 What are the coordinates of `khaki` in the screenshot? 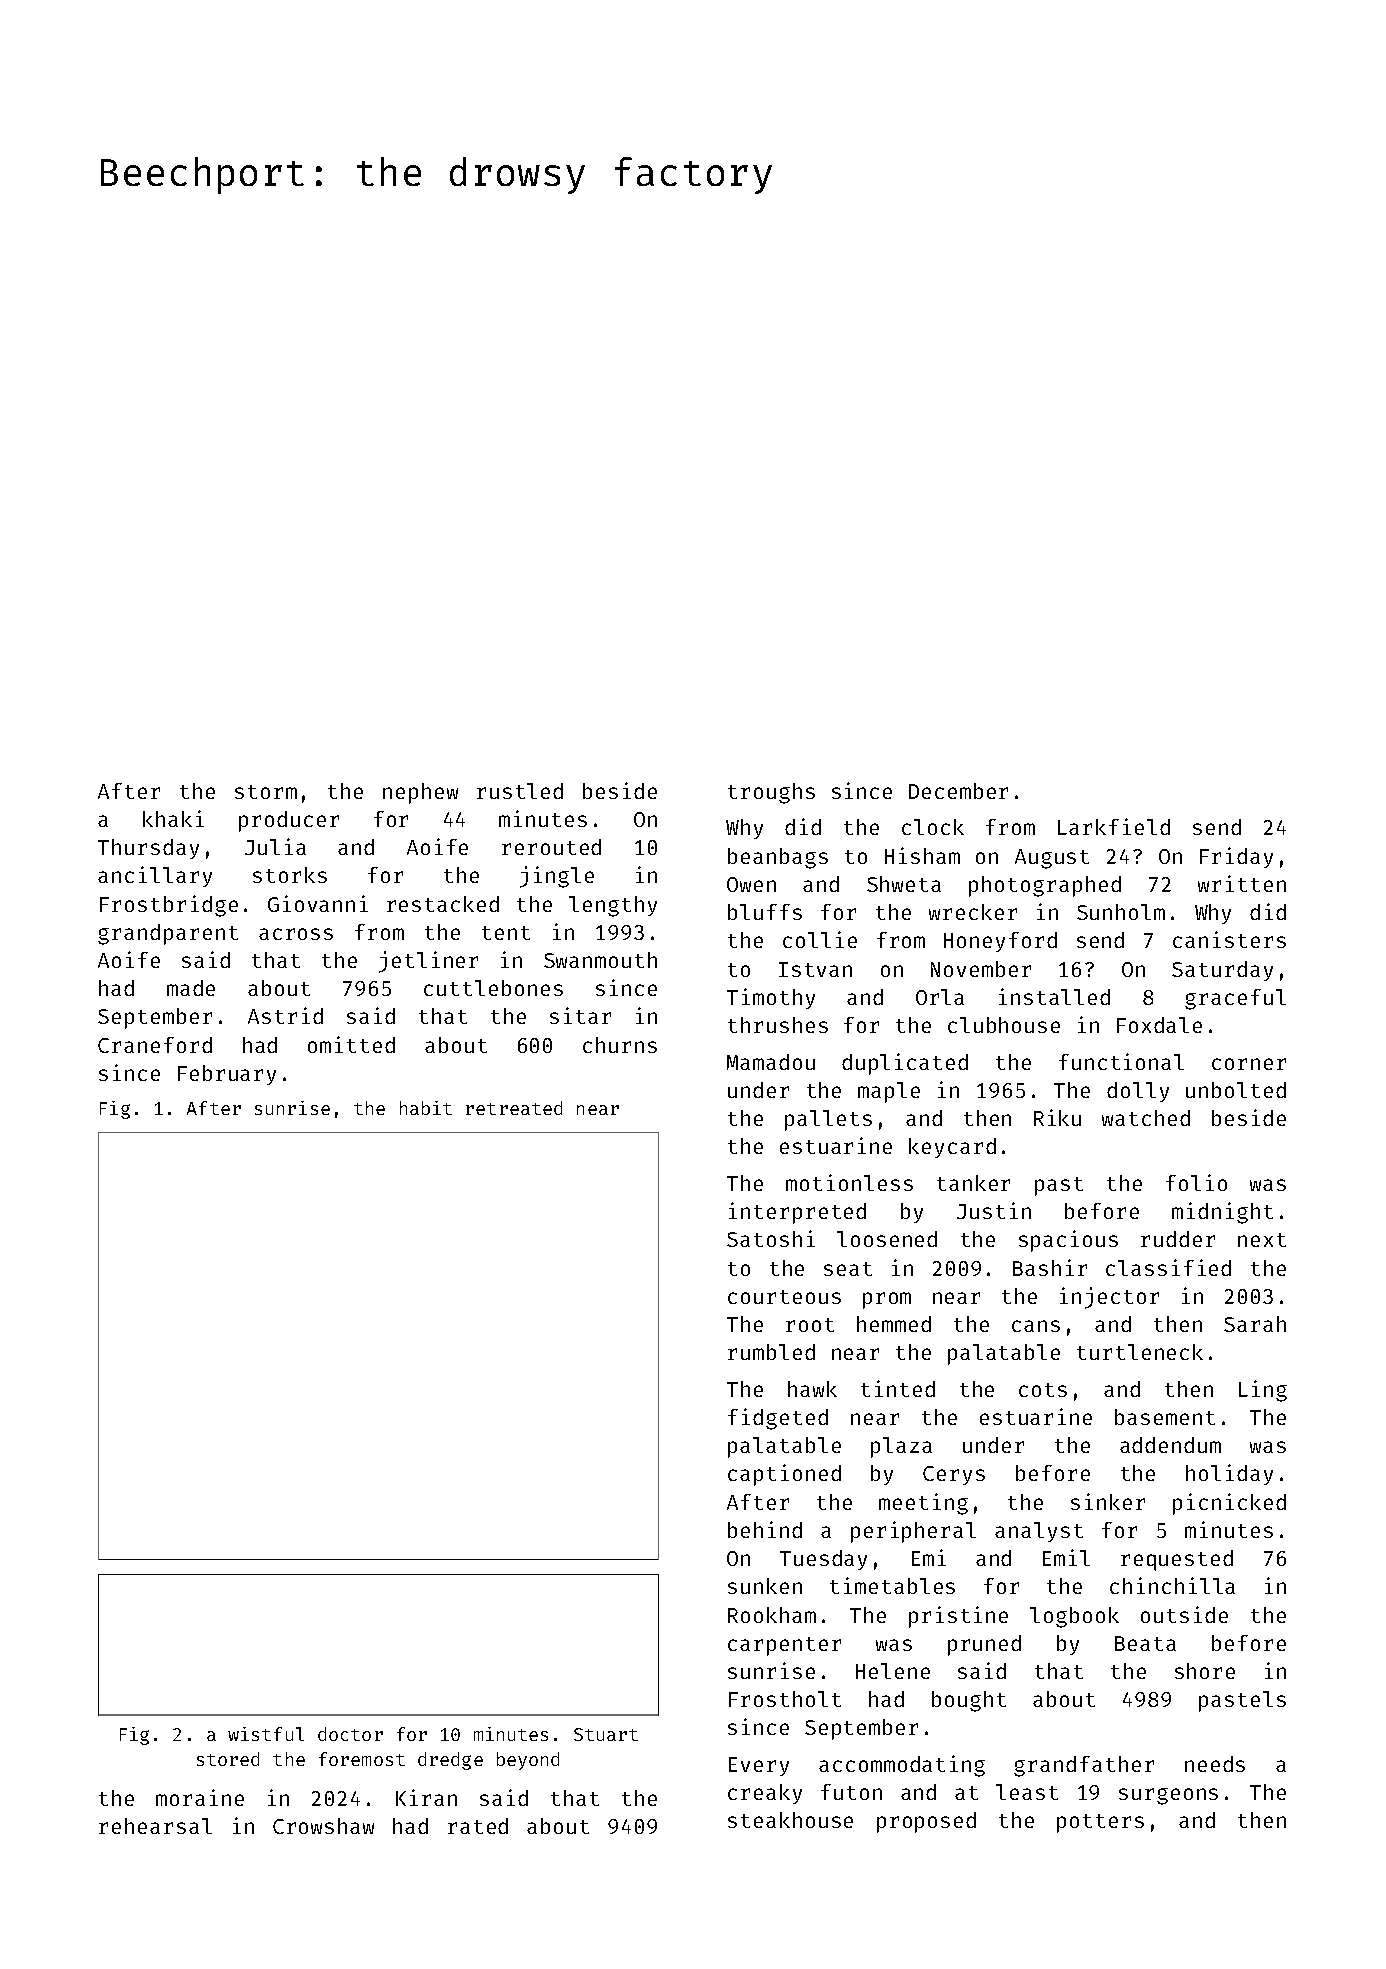 It's located at (173, 818).
